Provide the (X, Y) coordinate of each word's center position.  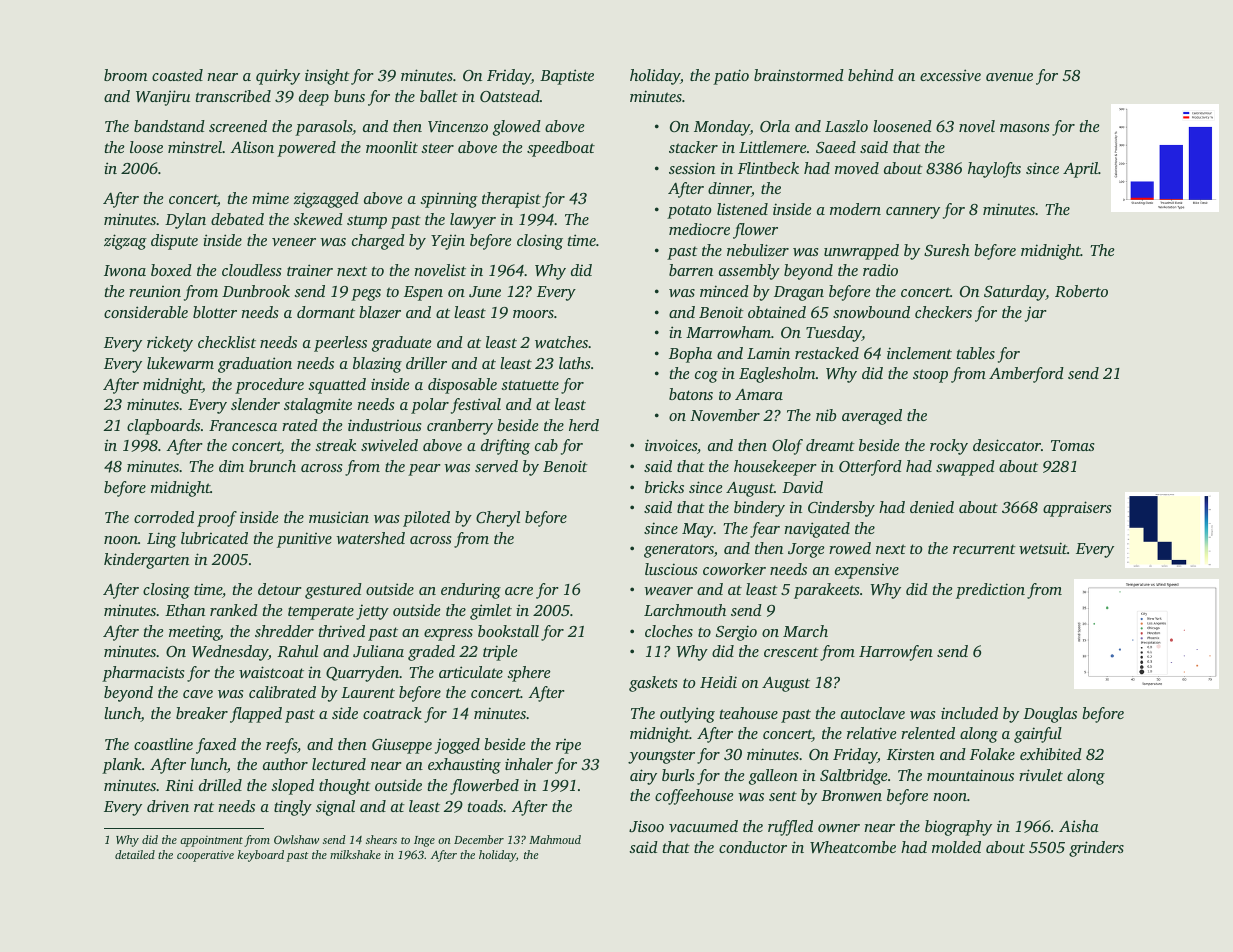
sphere (528, 674)
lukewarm (180, 363)
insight (327, 77)
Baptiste (567, 77)
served (496, 466)
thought (345, 787)
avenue (1009, 77)
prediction (990, 591)
